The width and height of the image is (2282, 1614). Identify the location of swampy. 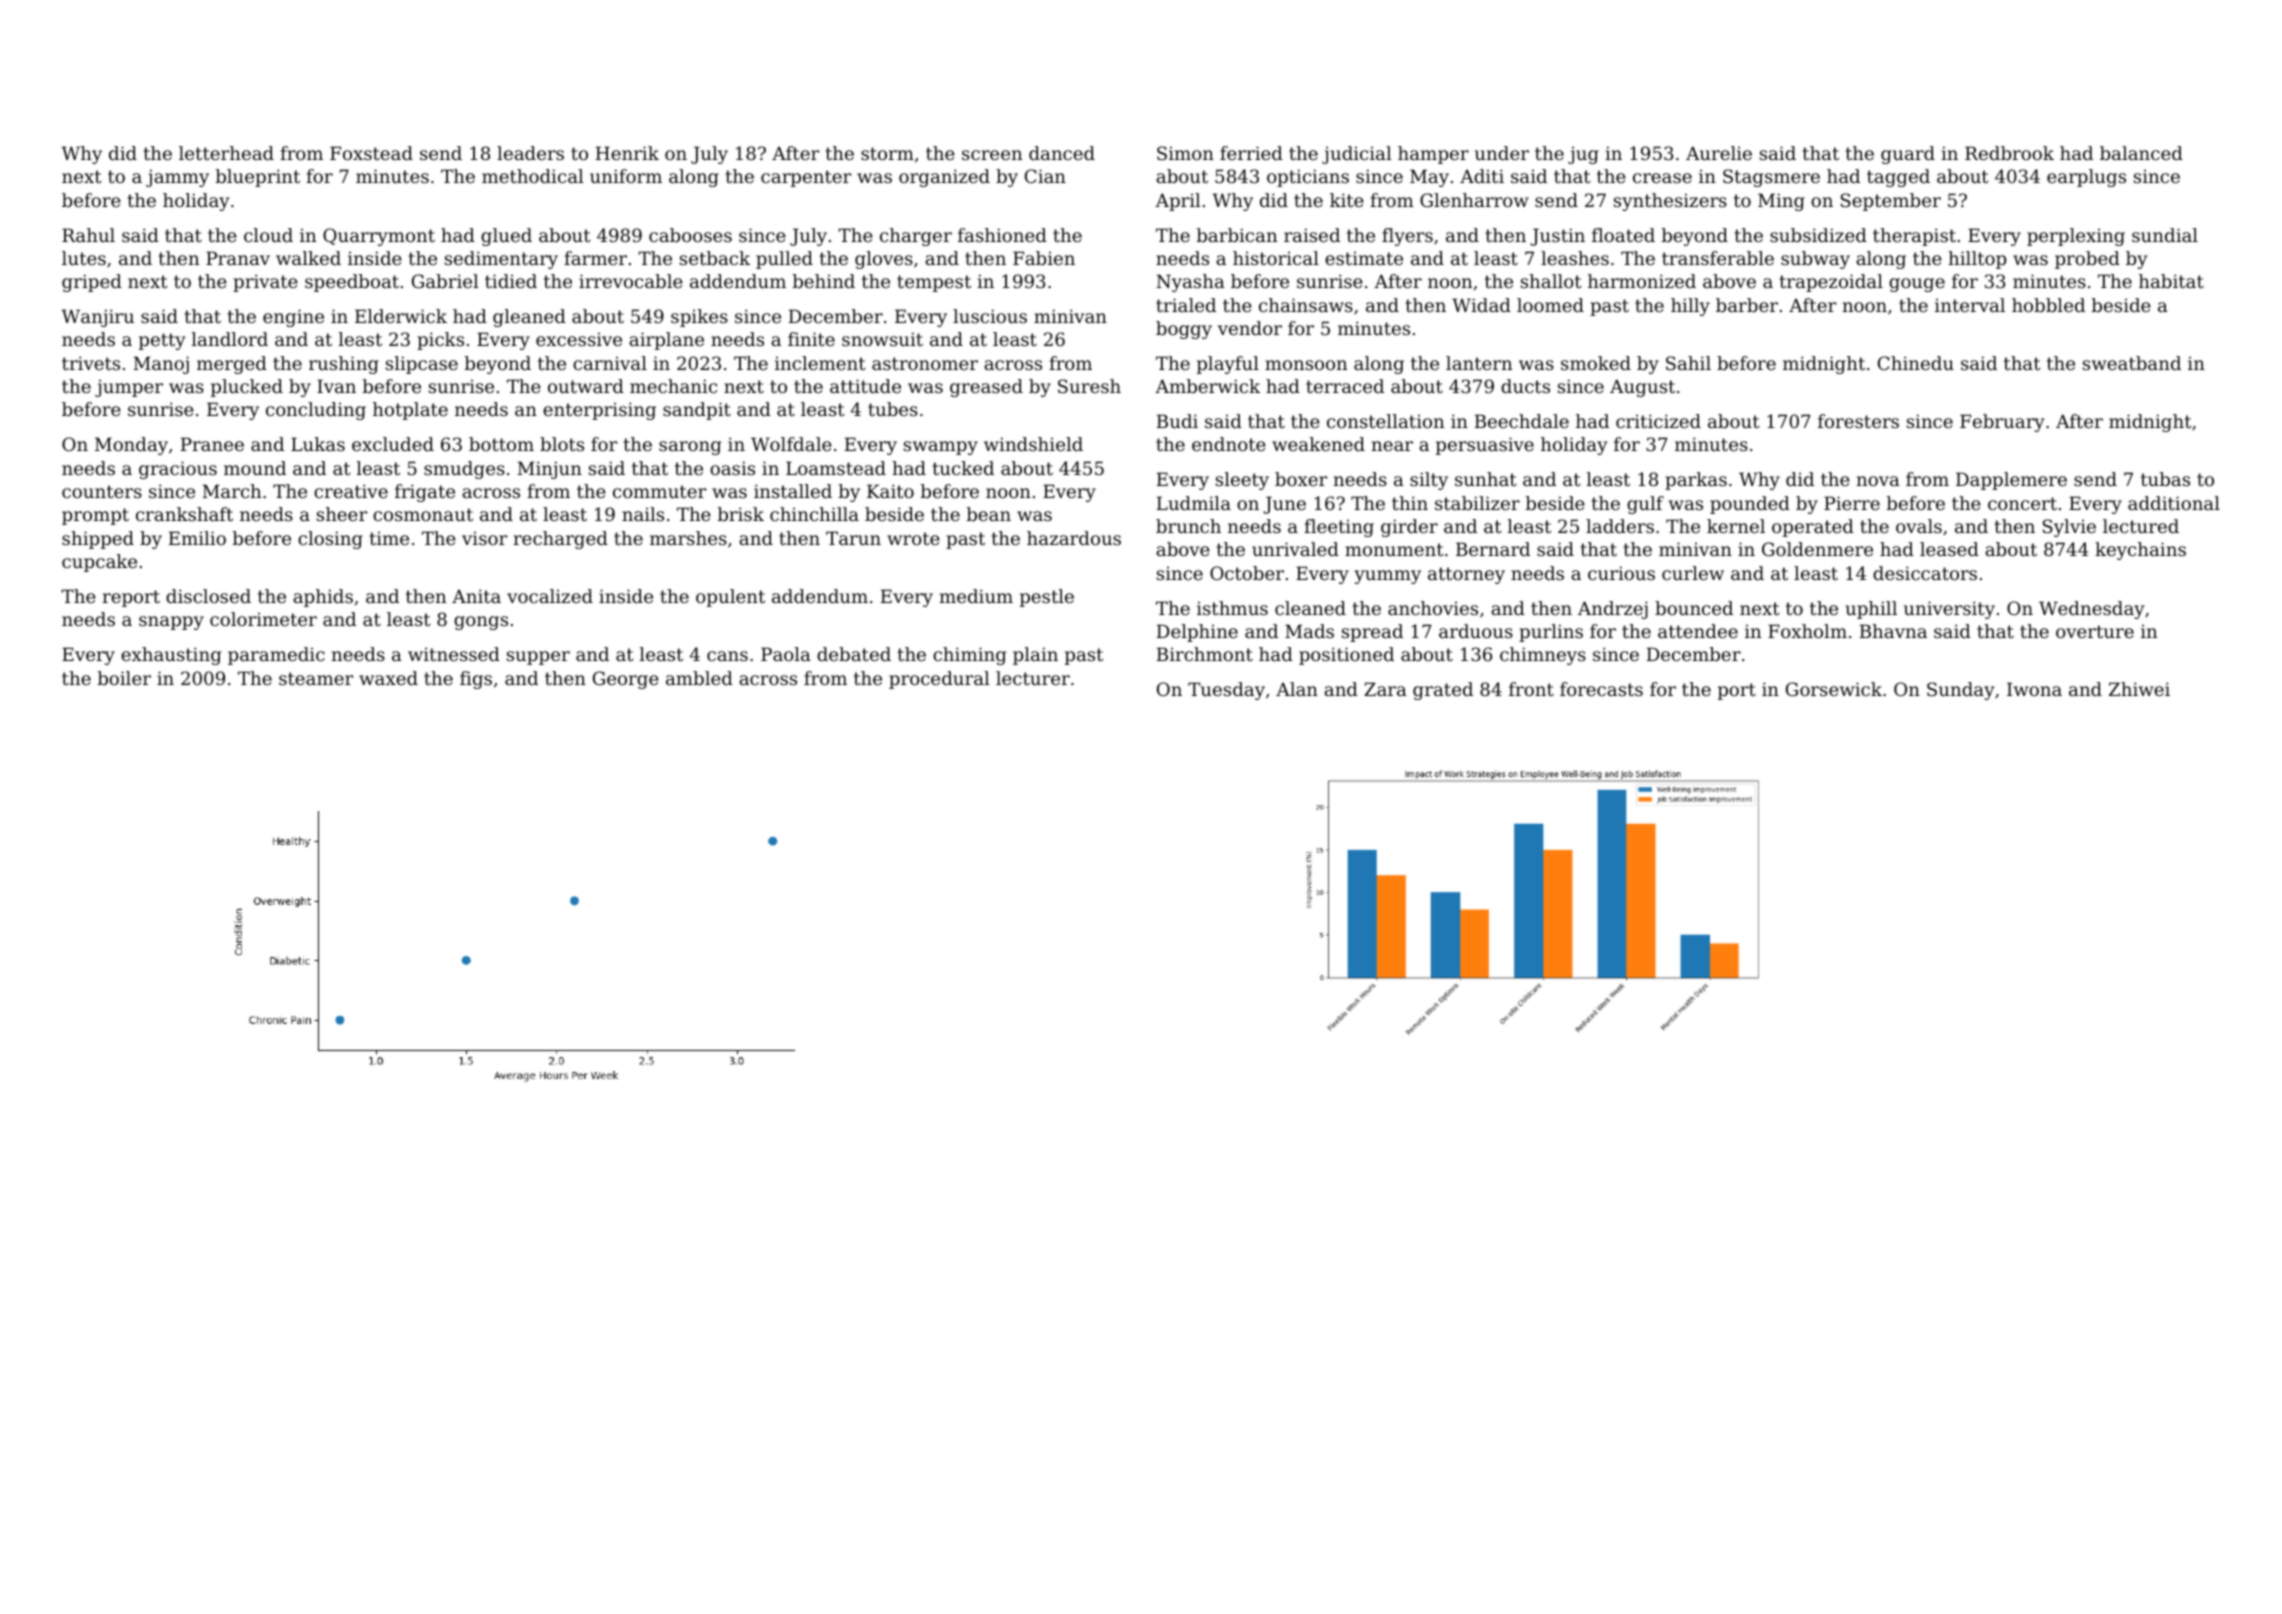
(941, 448).
